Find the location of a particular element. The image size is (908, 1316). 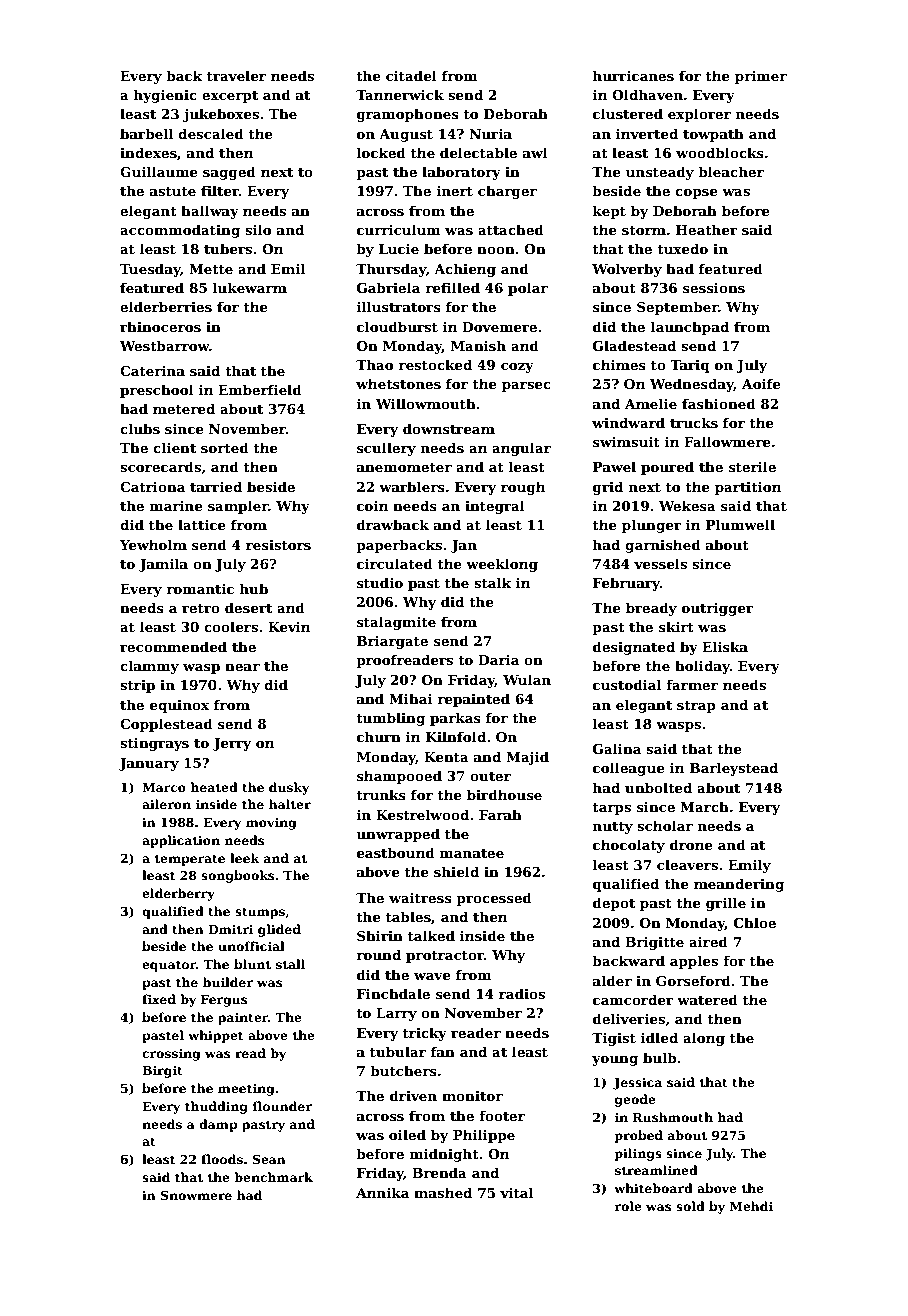

elderberry is located at coordinates (178, 894).
